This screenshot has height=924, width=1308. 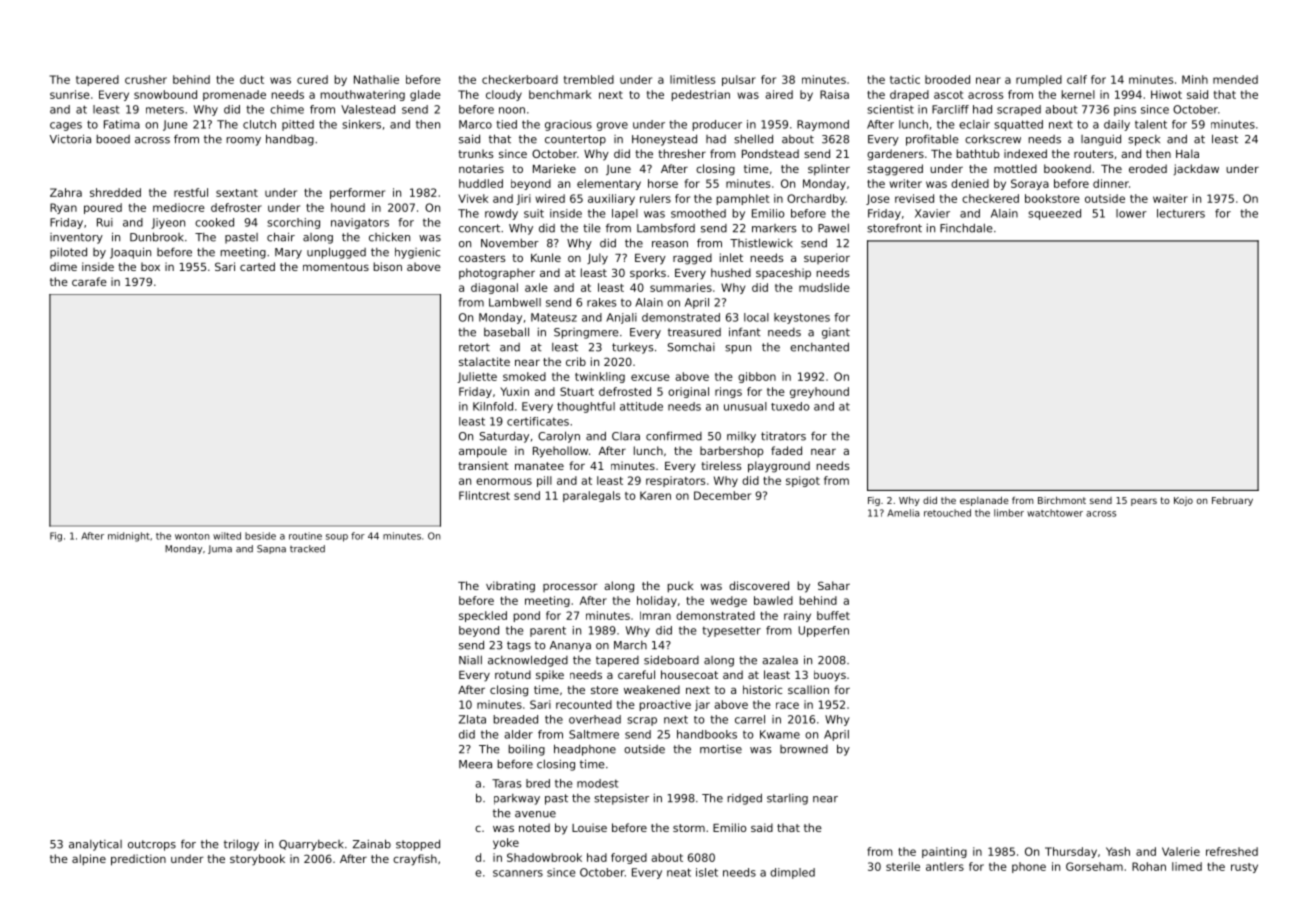 What do you see at coordinates (138, 860) in the screenshot?
I see `prediction` at bounding box center [138, 860].
